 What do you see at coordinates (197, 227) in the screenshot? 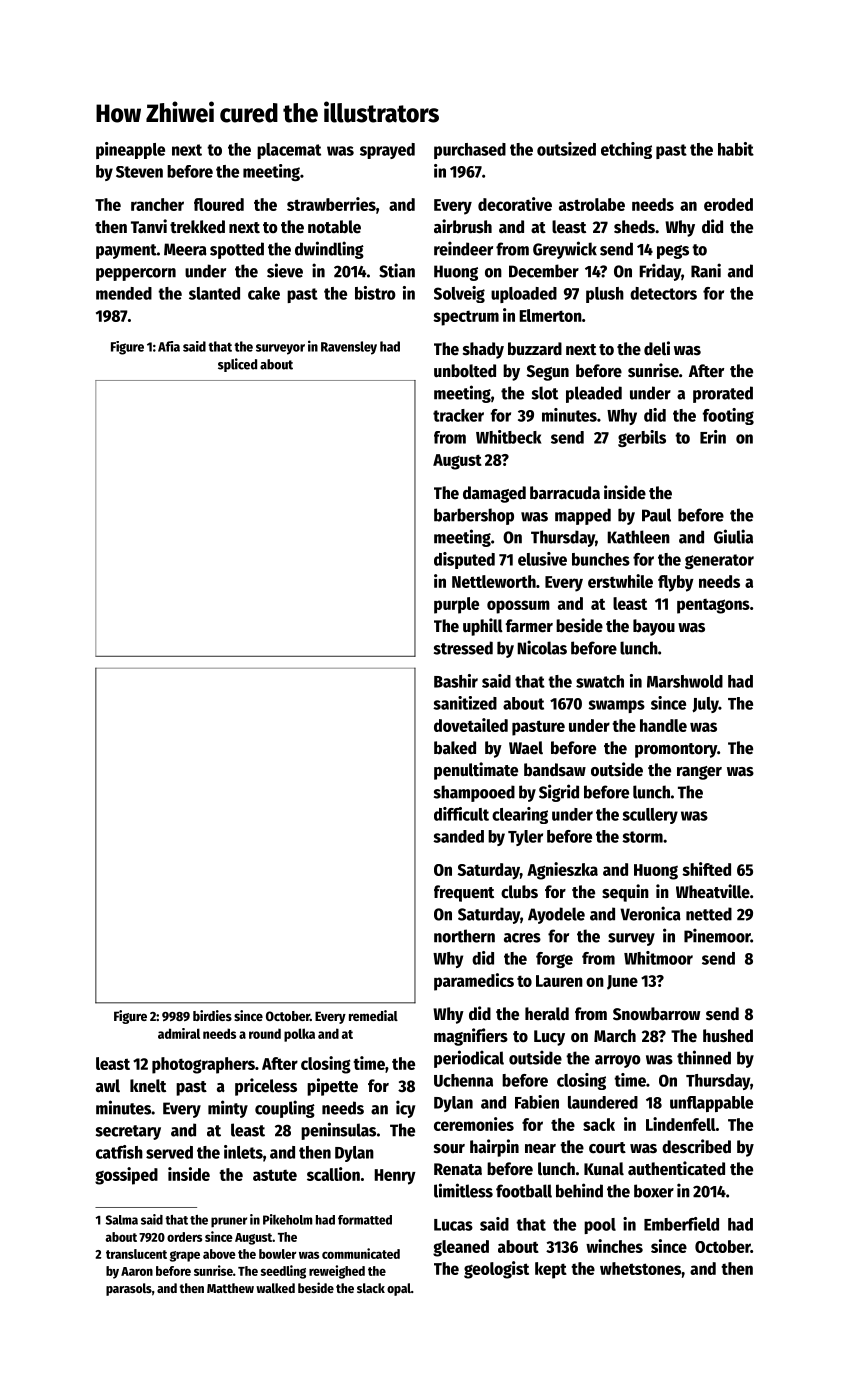
I see `trekked` at bounding box center [197, 227].
